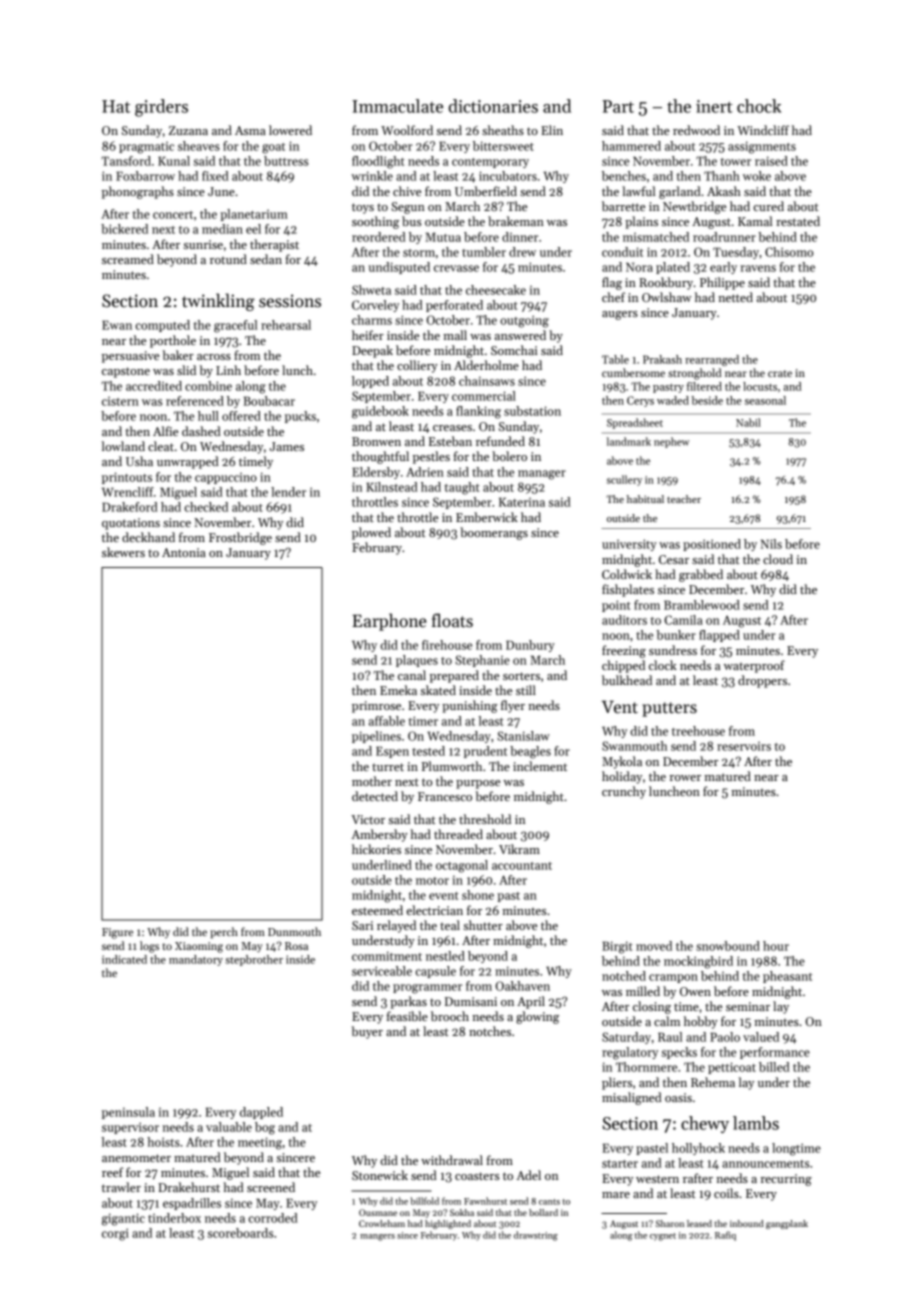  Describe the element at coordinates (486, 191) in the screenshot. I see `Umberfield` at that location.
